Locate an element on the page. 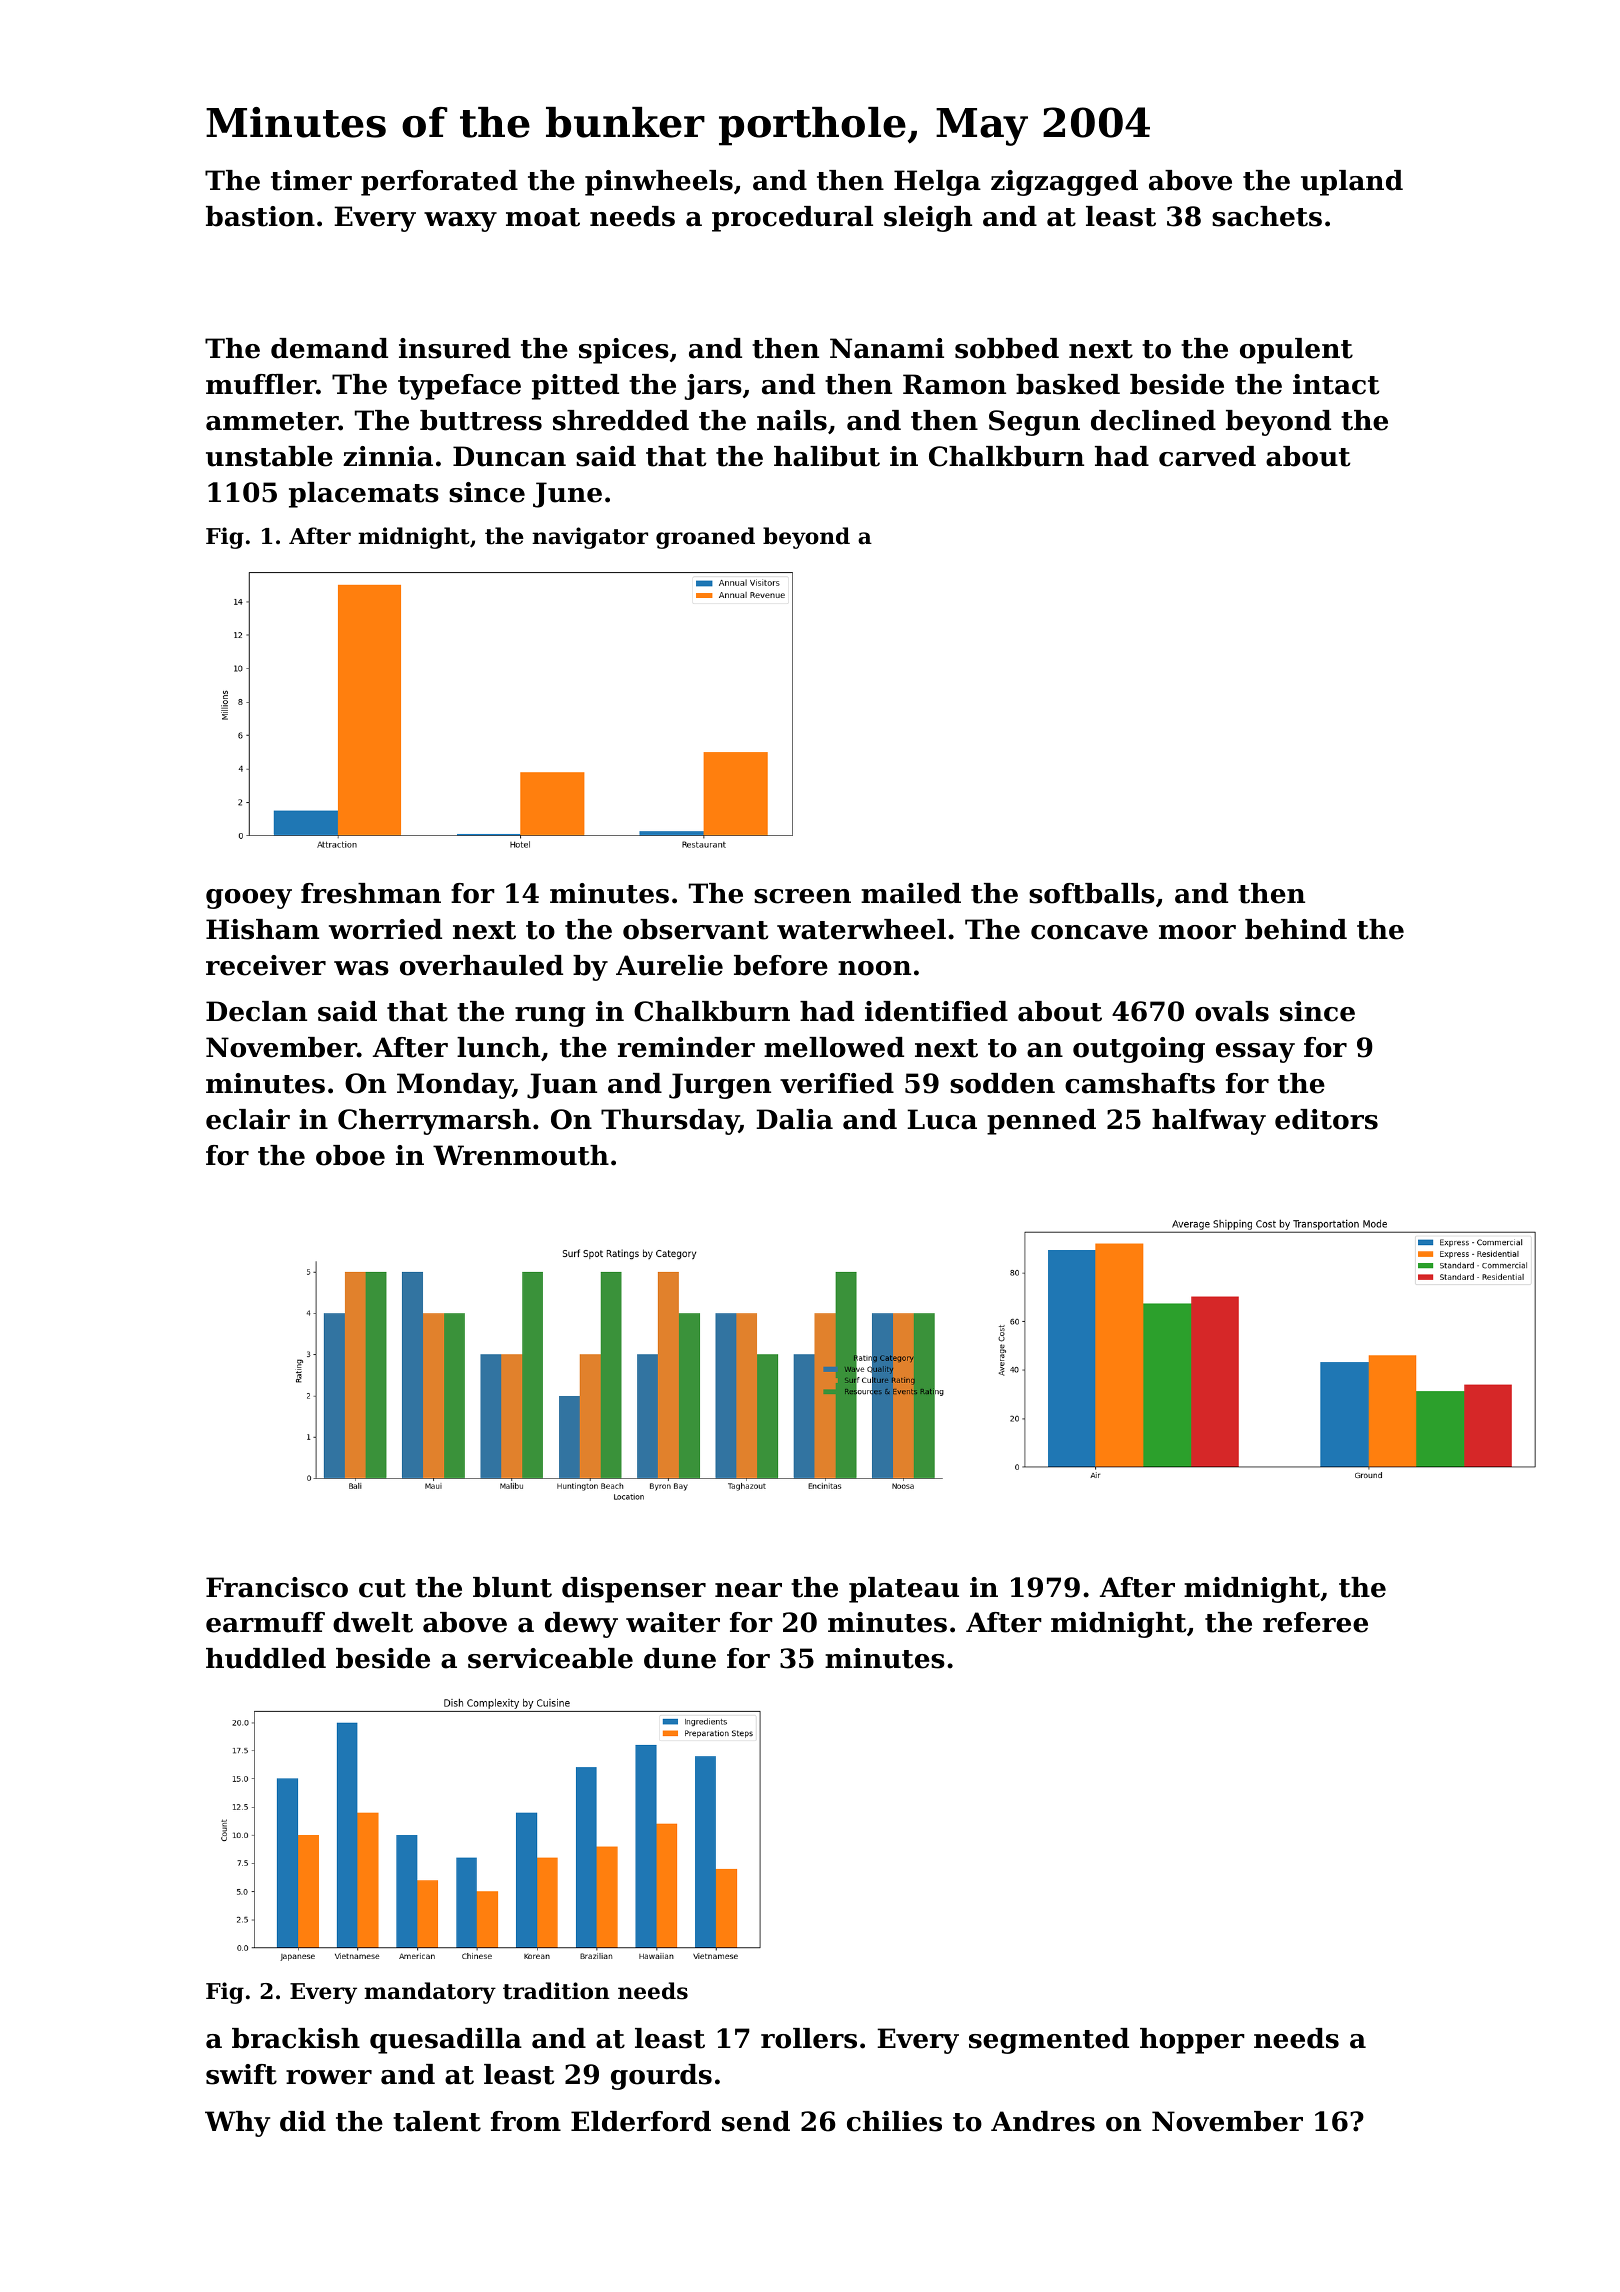 This page has height=2292, width=1620. muffler is located at coordinates (261, 384).
